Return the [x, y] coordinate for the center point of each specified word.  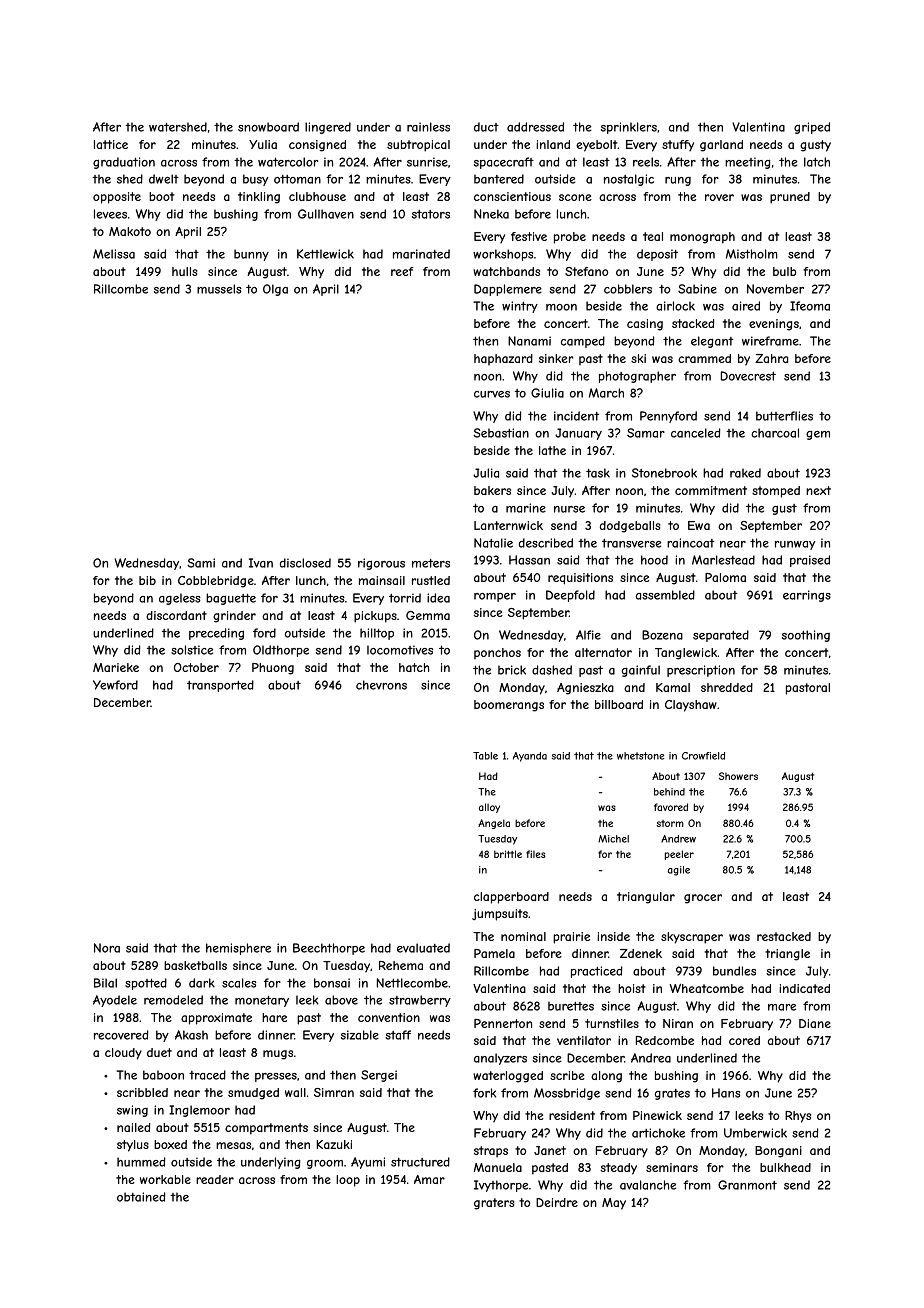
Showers [738, 776]
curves [492, 394]
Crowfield [703, 756]
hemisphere [238, 949]
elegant [712, 342]
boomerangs [509, 706]
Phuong [273, 669]
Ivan [261, 563]
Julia [486, 473]
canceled [695, 433]
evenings [774, 325]
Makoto [130, 231]
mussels [219, 289]
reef [402, 271]
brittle [508, 854]
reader [215, 1179]
